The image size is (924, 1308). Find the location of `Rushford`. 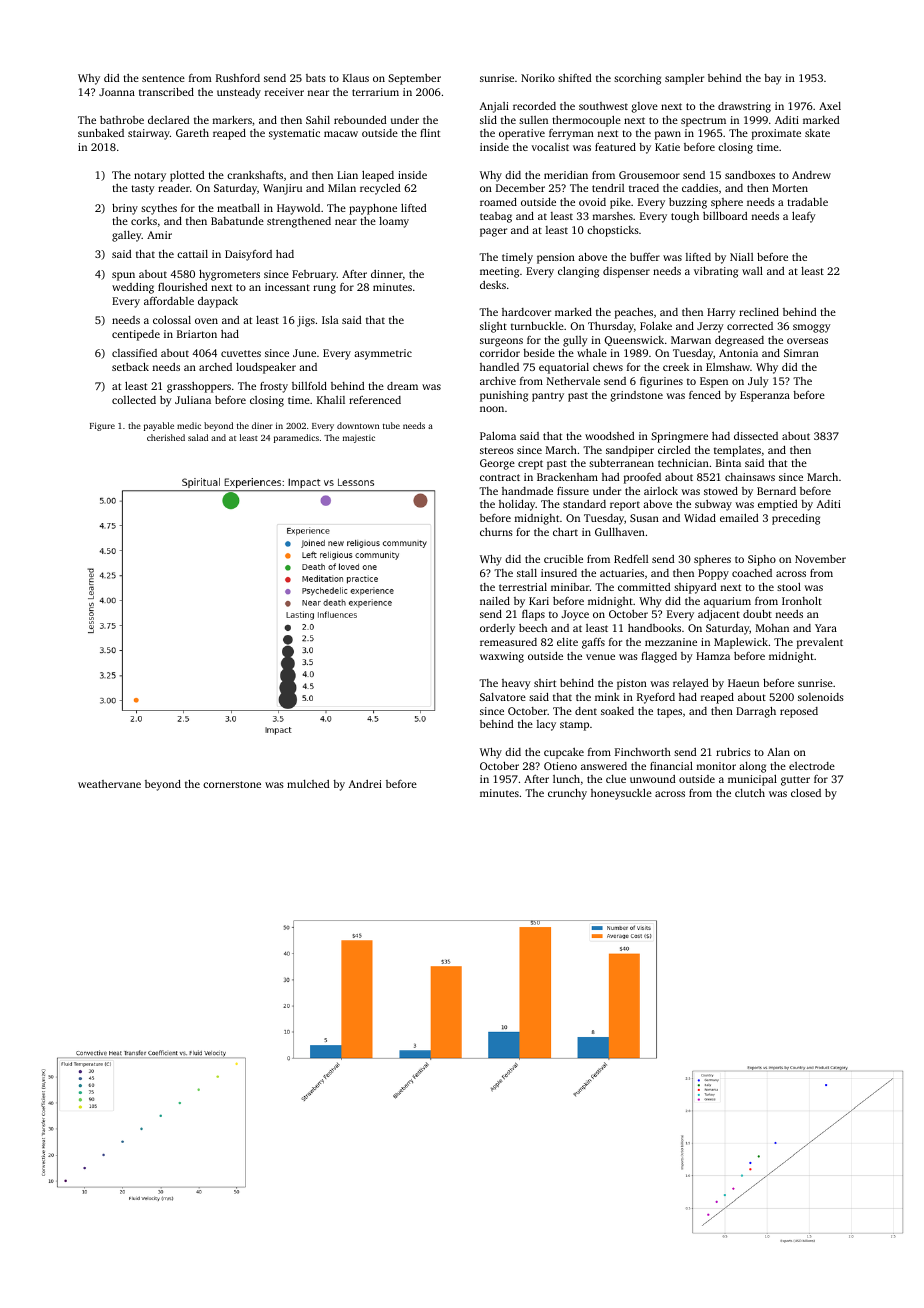

Rushford is located at coordinates (238, 78).
